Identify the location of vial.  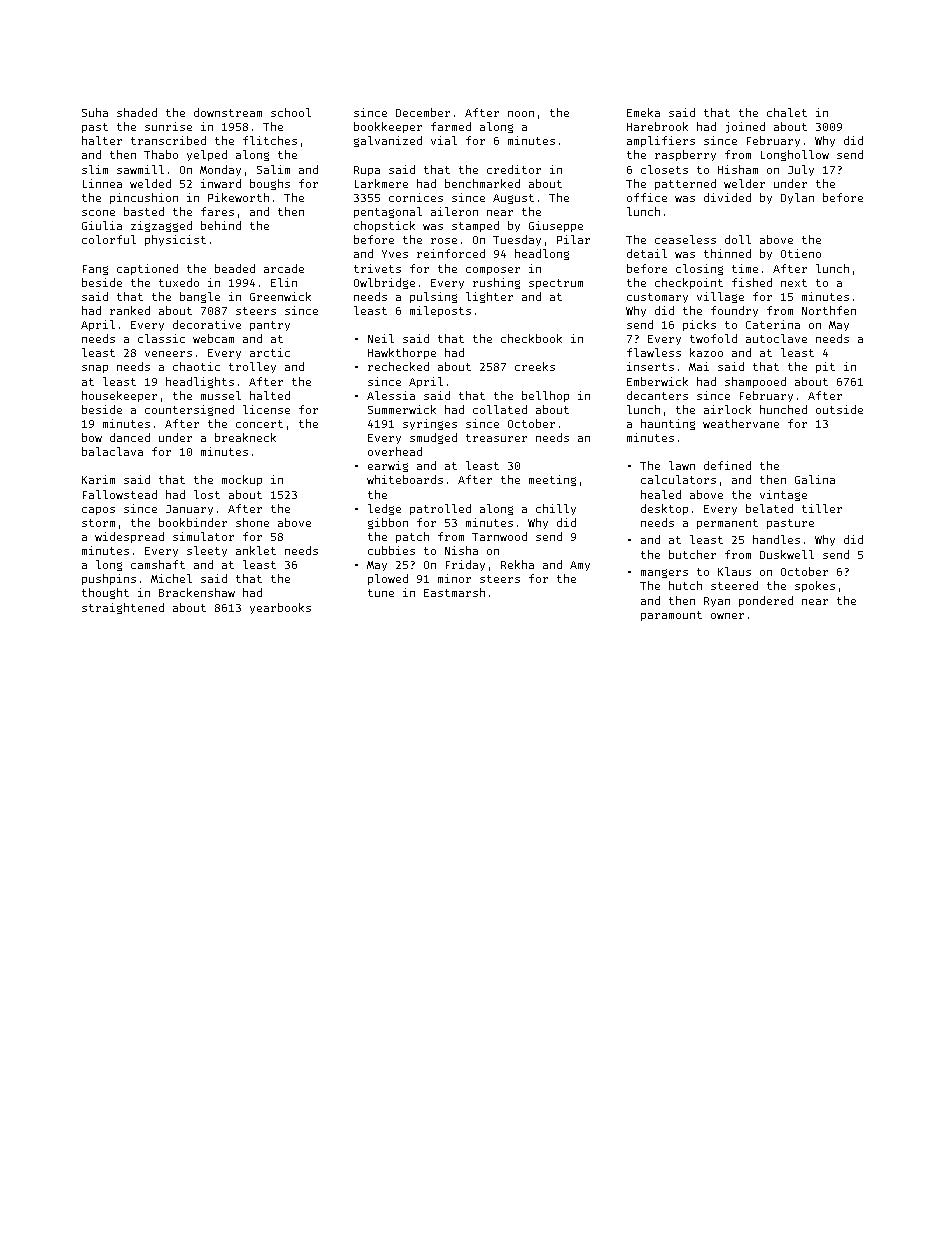
(444, 140).
